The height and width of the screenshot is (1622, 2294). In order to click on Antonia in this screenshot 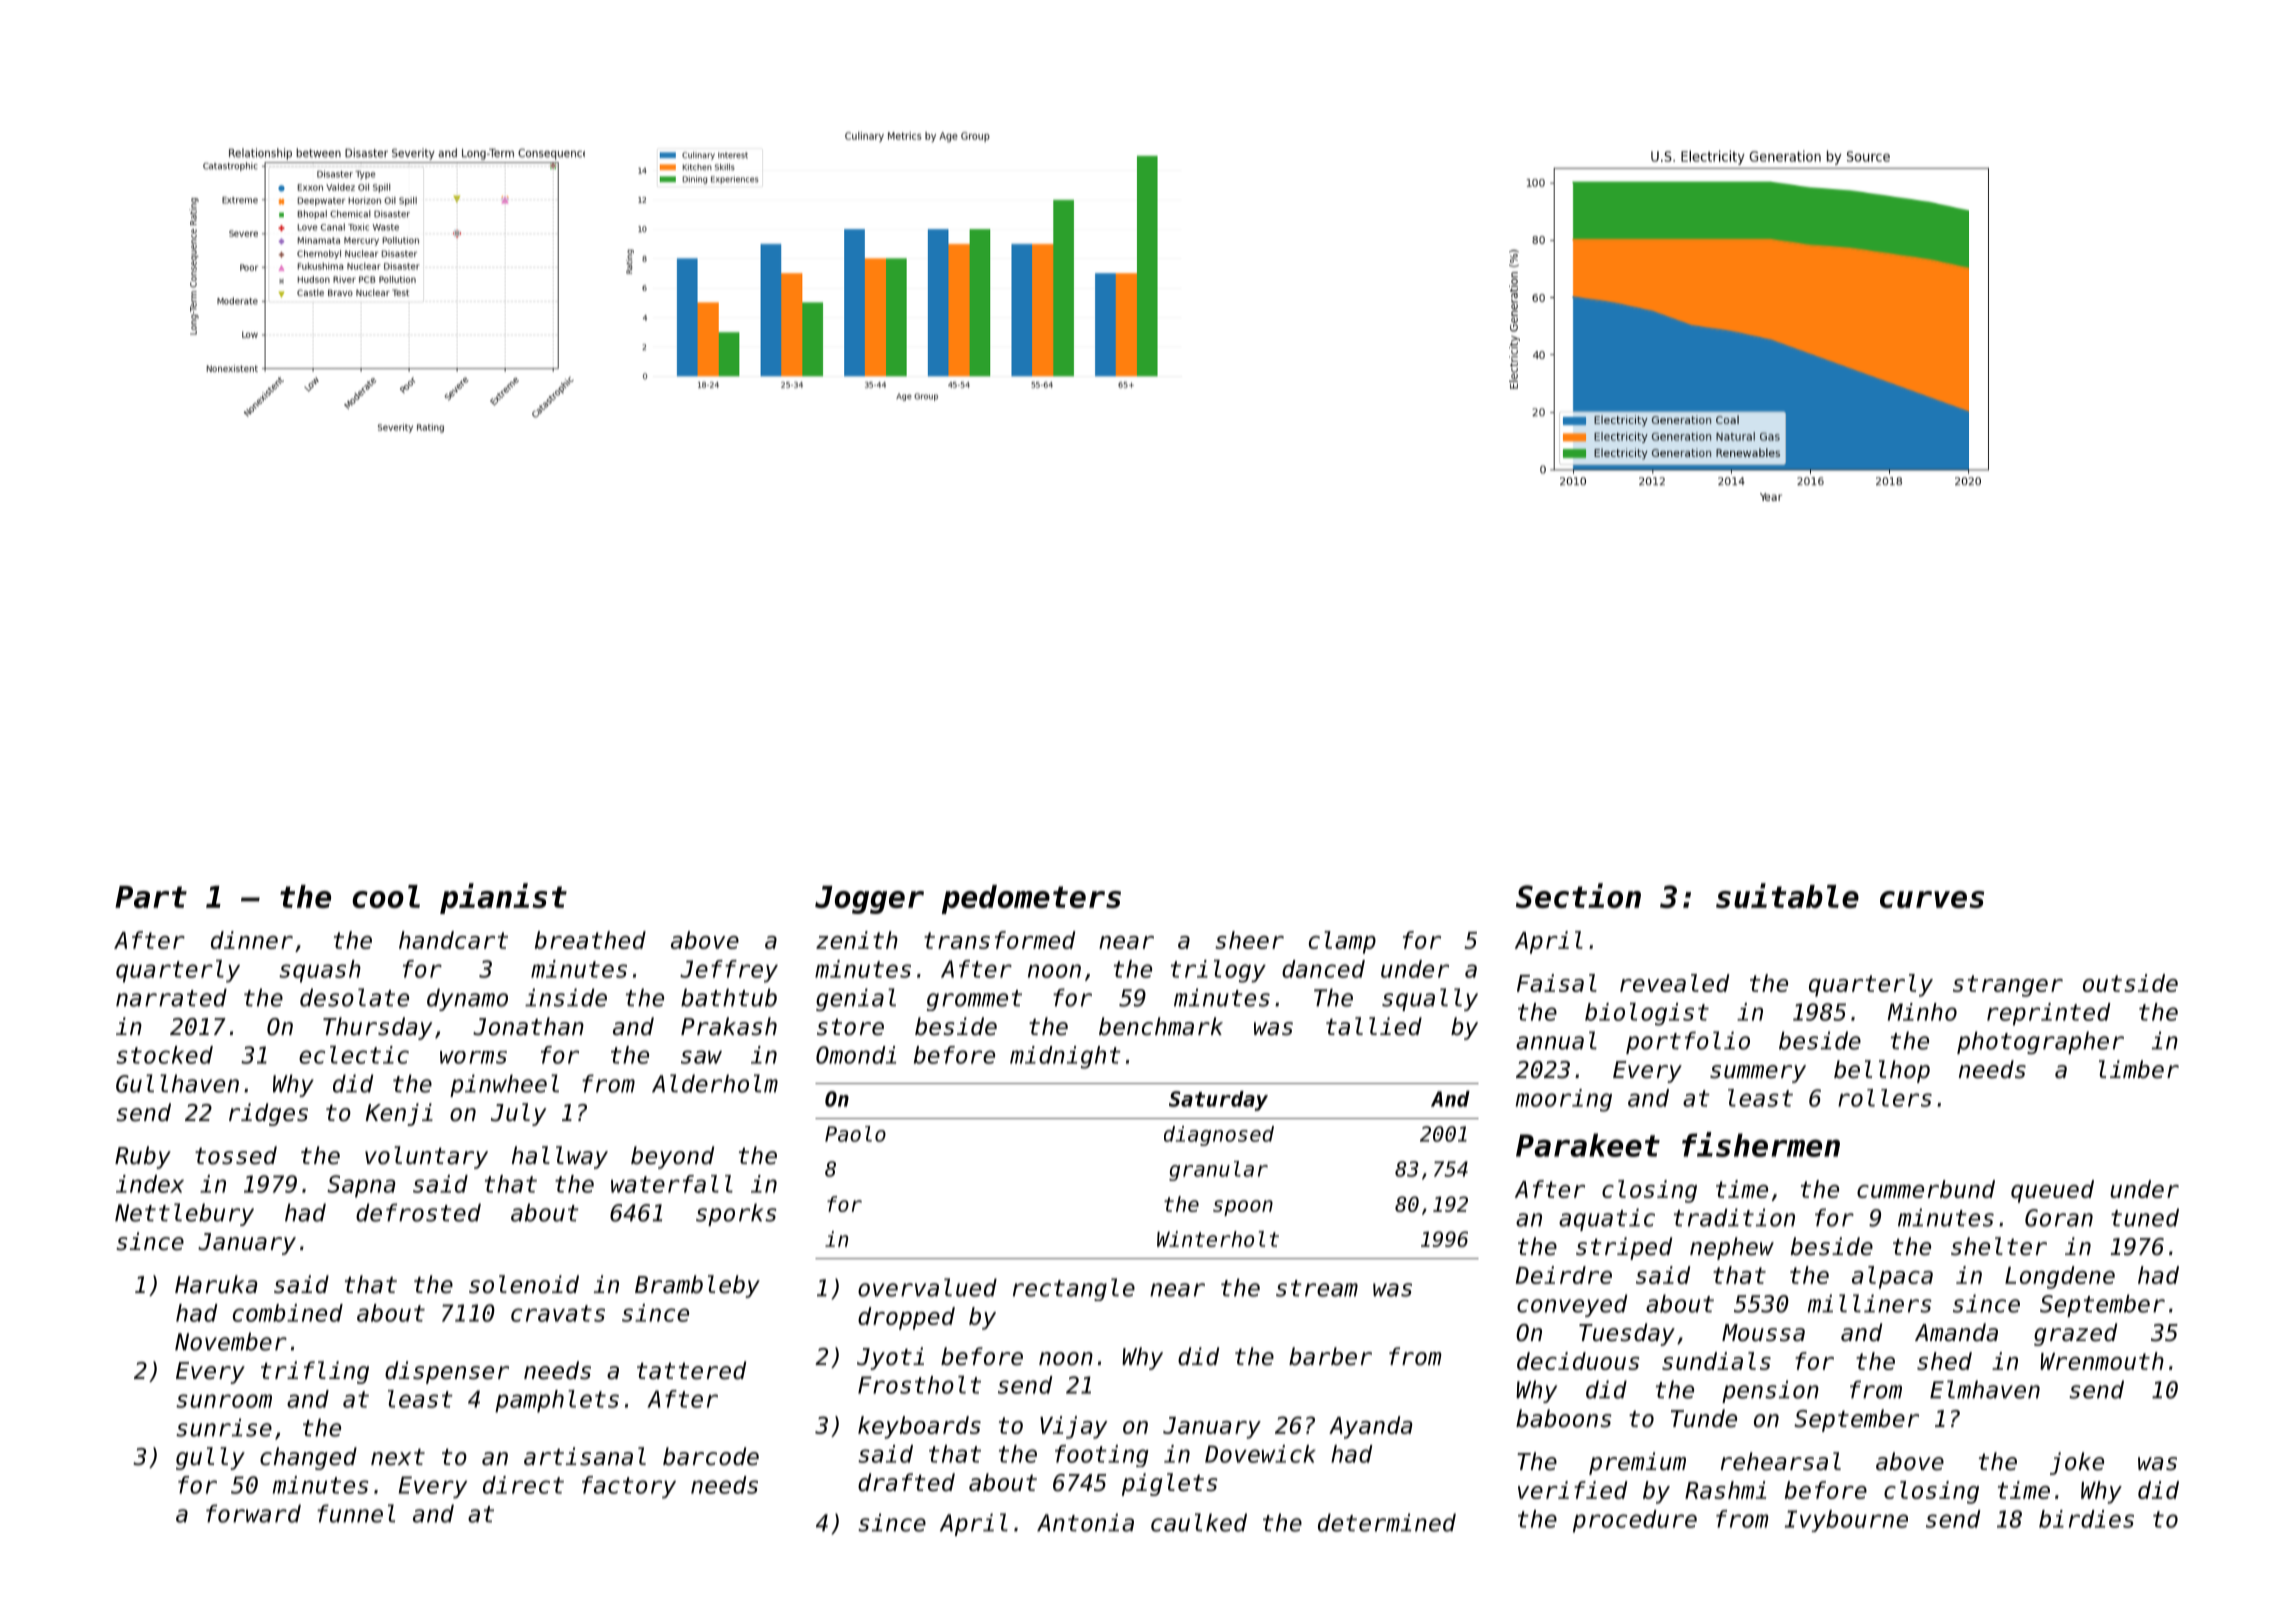, I will do `click(1085, 1522)`.
